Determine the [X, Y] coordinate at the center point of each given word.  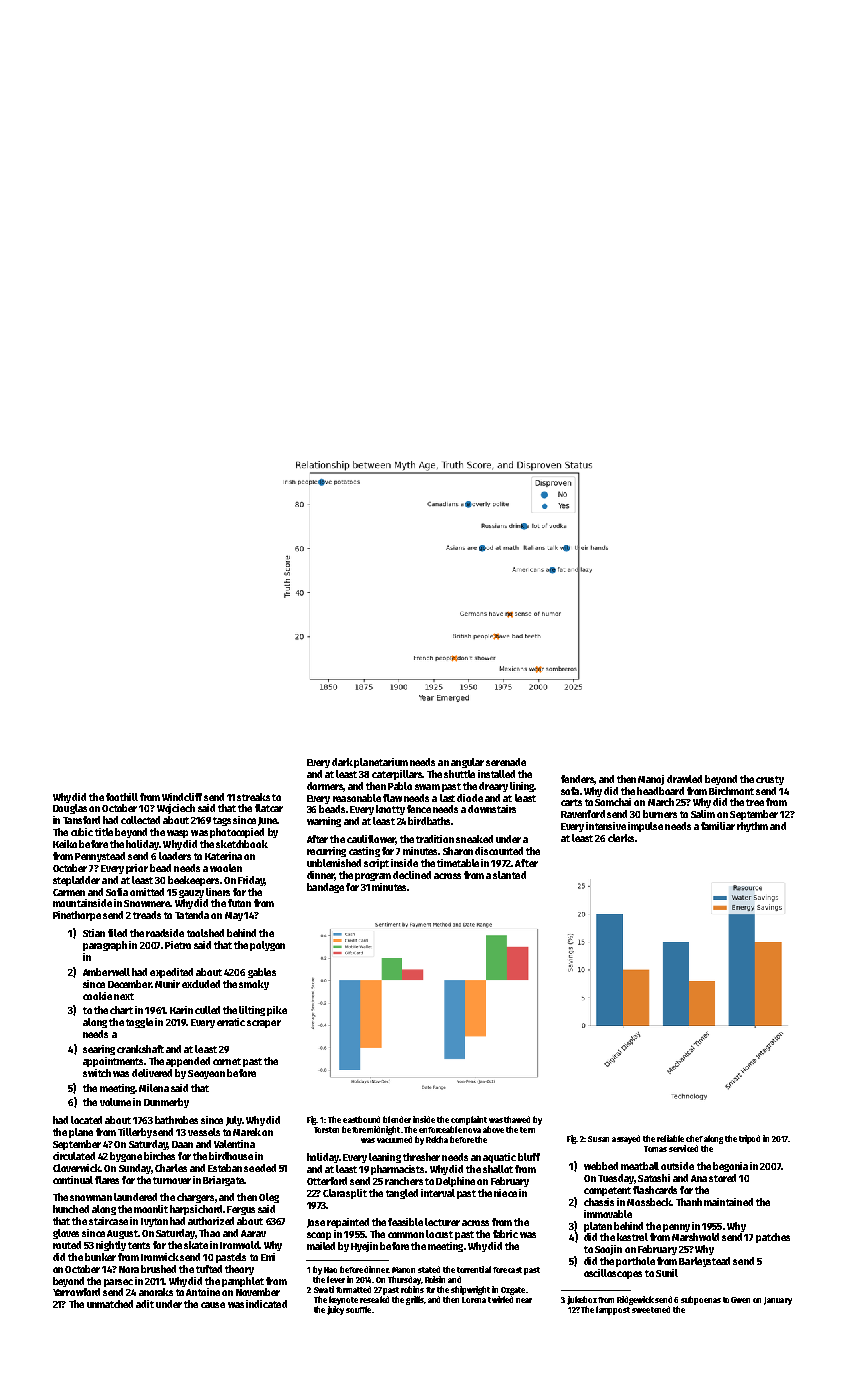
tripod [749, 1139]
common [406, 1235]
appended [188, 1062]
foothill [122, 797]
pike [277, 1011]
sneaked [474, 839]
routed [67, 1245]
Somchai [613, 802]
